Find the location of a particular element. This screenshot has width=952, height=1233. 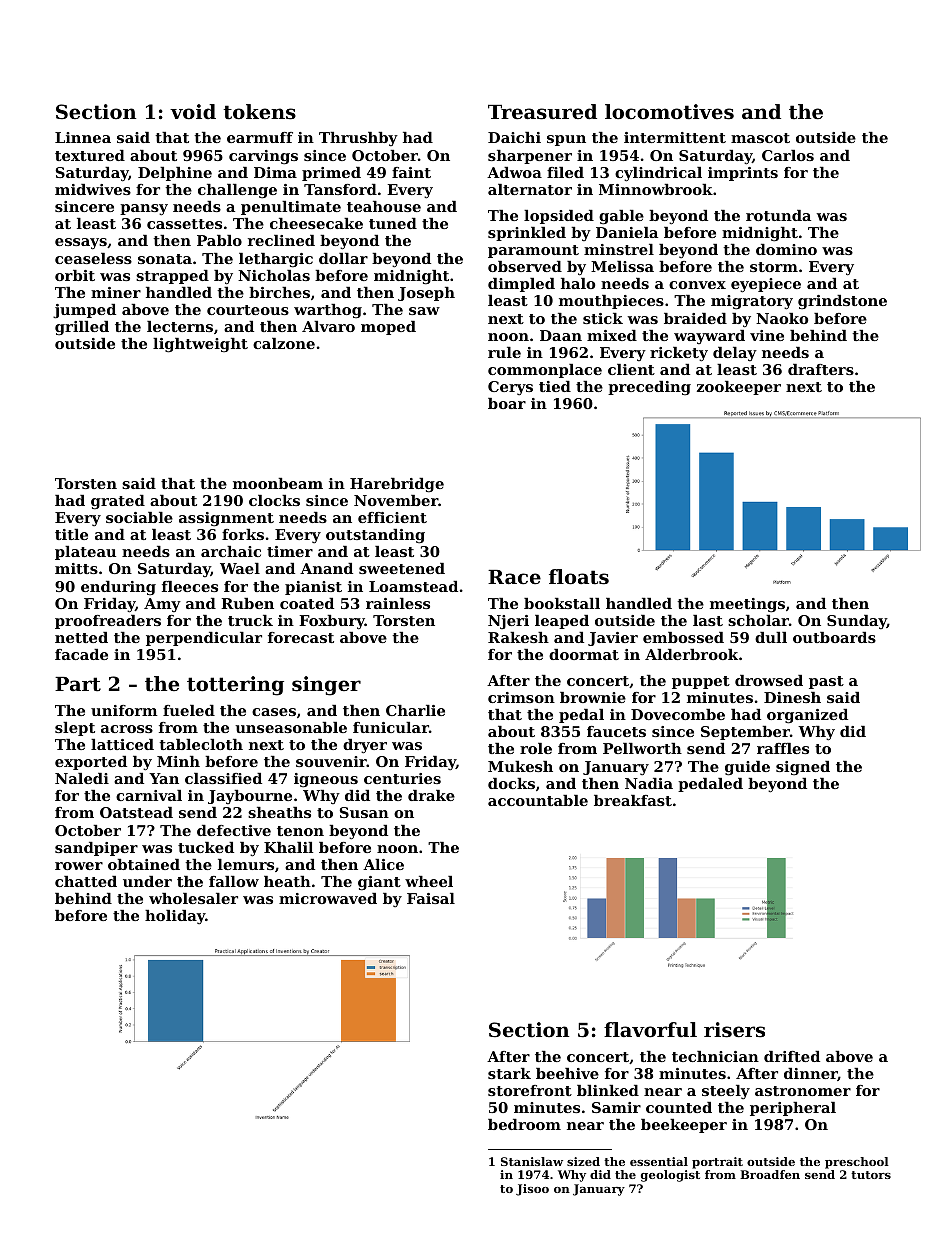

void is located at coordinates (193, 112).
